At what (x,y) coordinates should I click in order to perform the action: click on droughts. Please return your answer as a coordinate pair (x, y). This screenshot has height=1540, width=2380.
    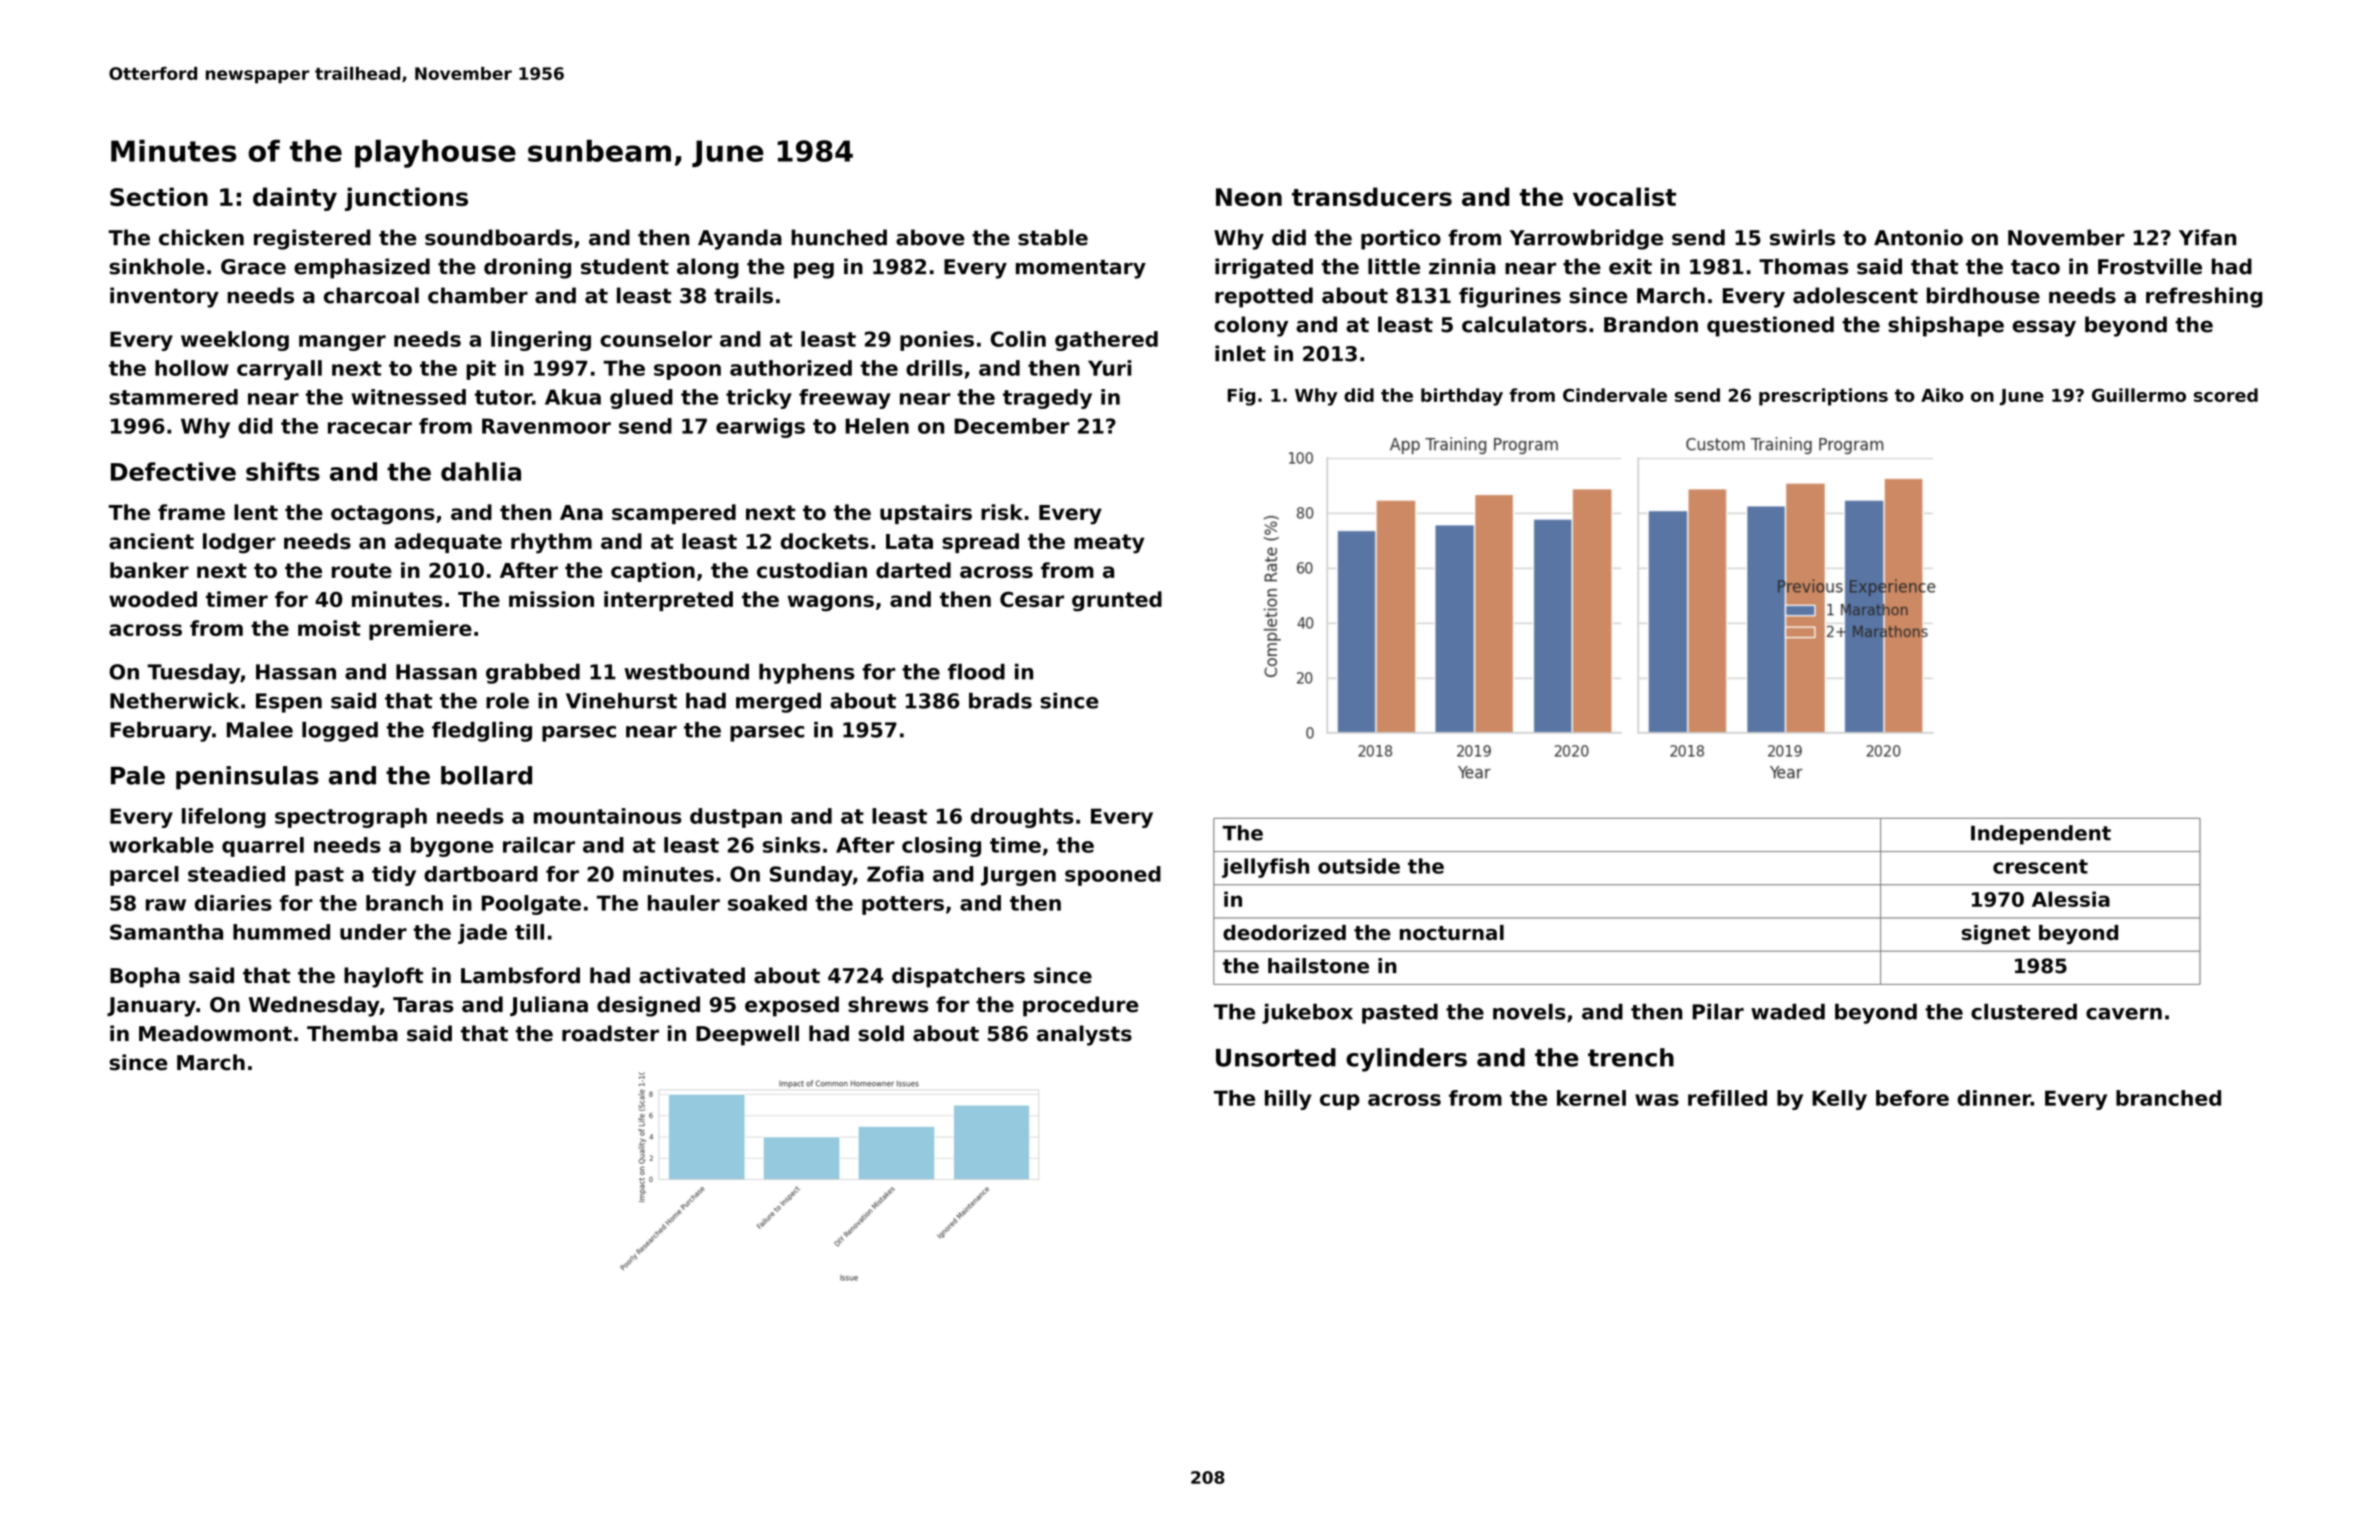
    Looking at the image, I should click on (1022, 818).
